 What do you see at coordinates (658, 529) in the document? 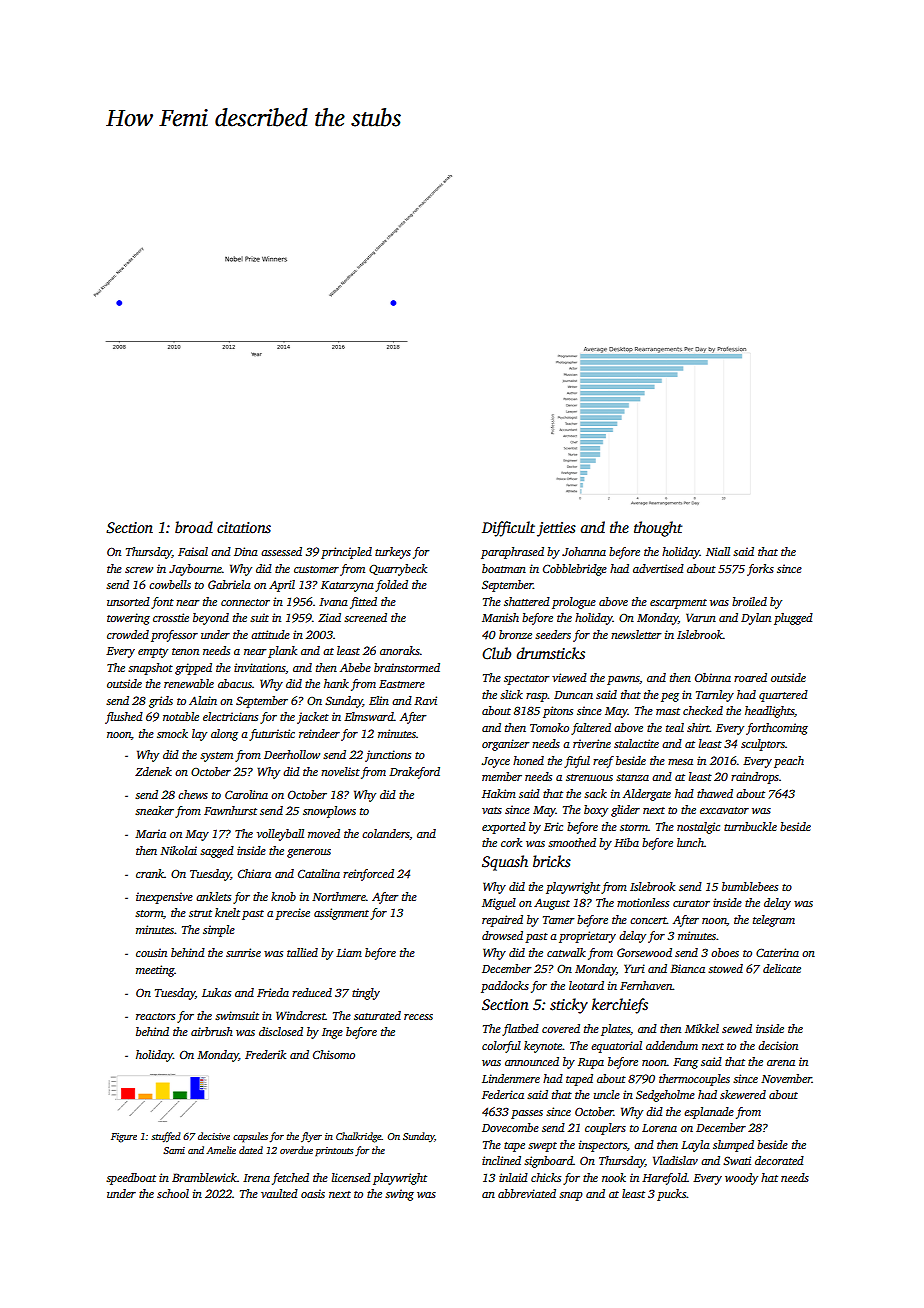
I see `thought` at bounding box center [658, 529].
